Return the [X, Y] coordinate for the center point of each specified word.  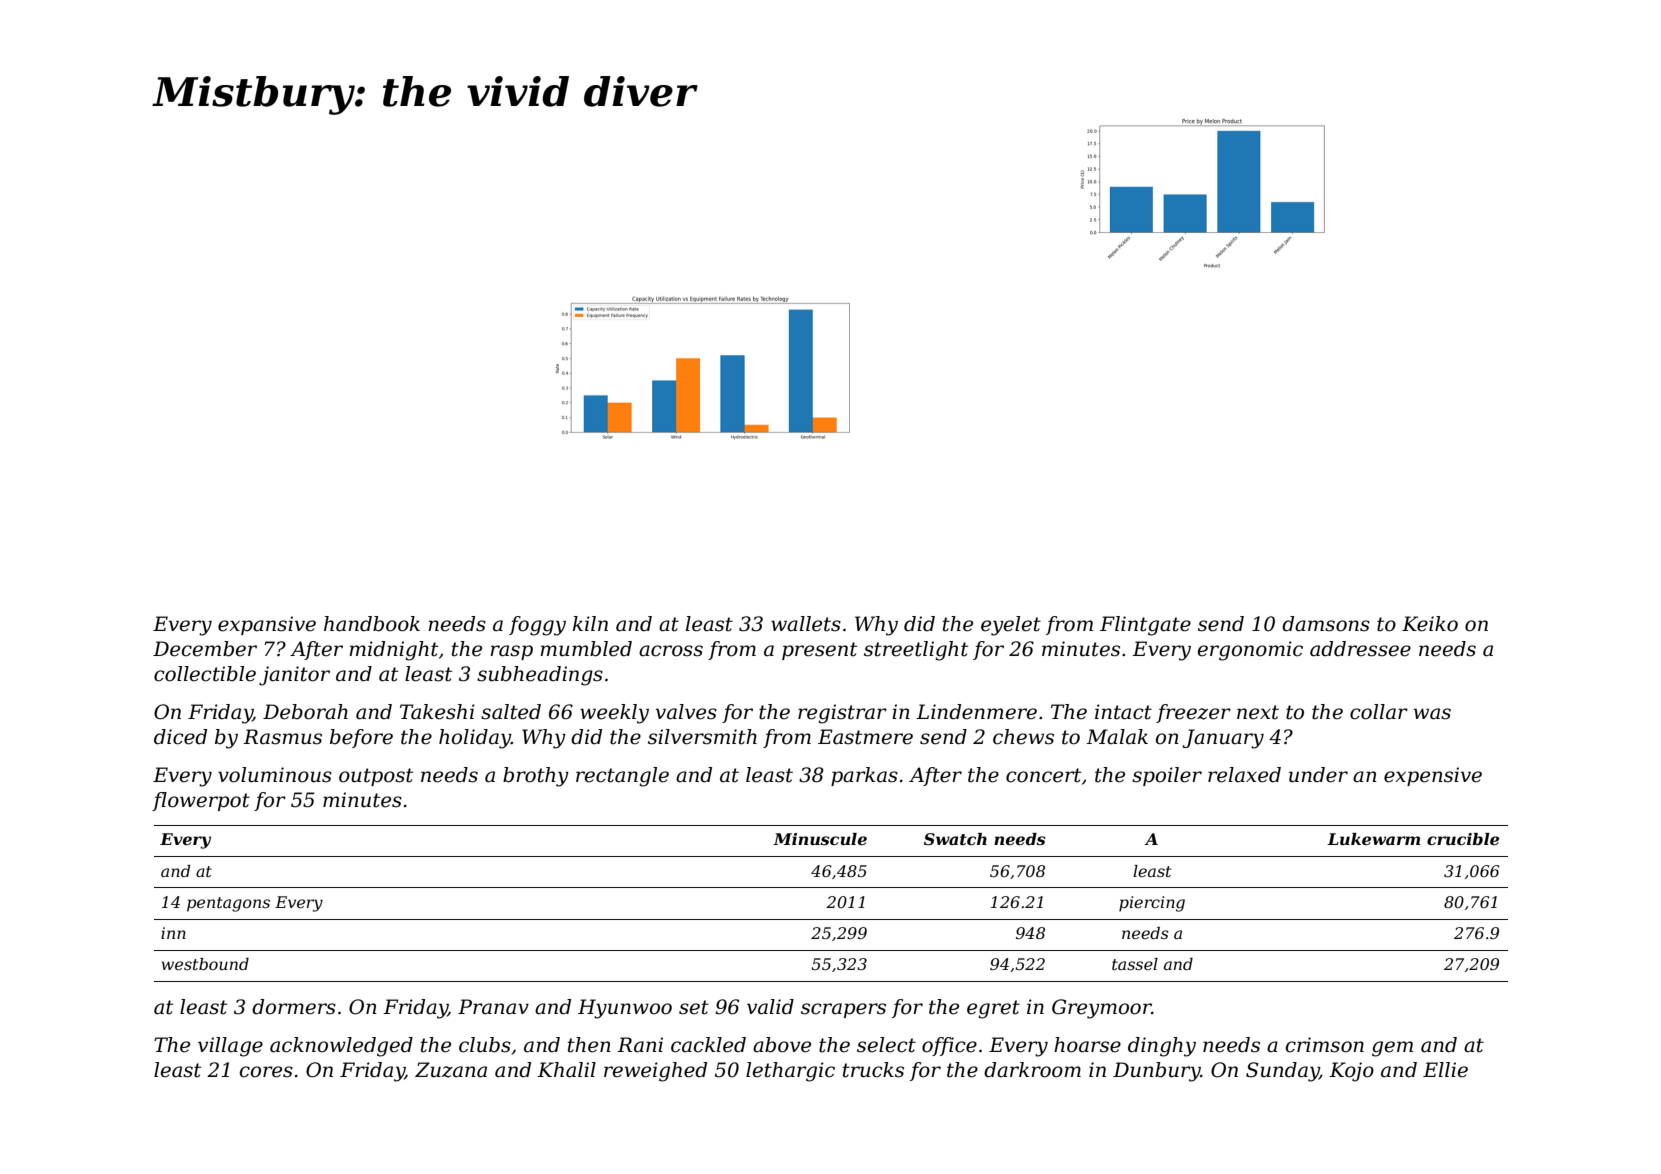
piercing [1152, 904]
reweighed [655, 1072]
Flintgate [1145, 626]
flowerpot [201, 801]
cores [266, 1072]
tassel [1135, 964]
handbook [372, 624]
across [671, 651]
